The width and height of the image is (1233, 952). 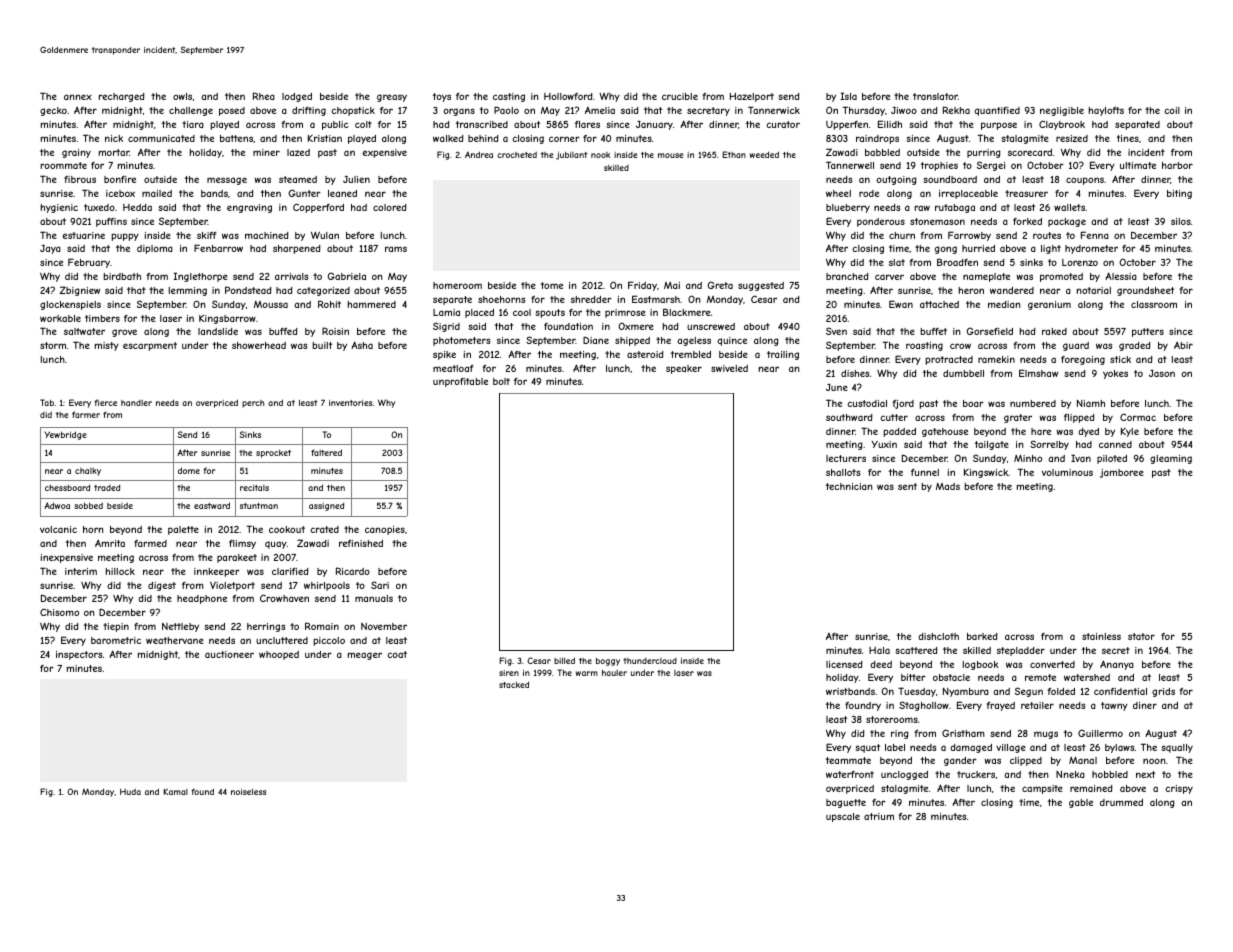 I want to click on coil, so click(x=1172, y=110).
